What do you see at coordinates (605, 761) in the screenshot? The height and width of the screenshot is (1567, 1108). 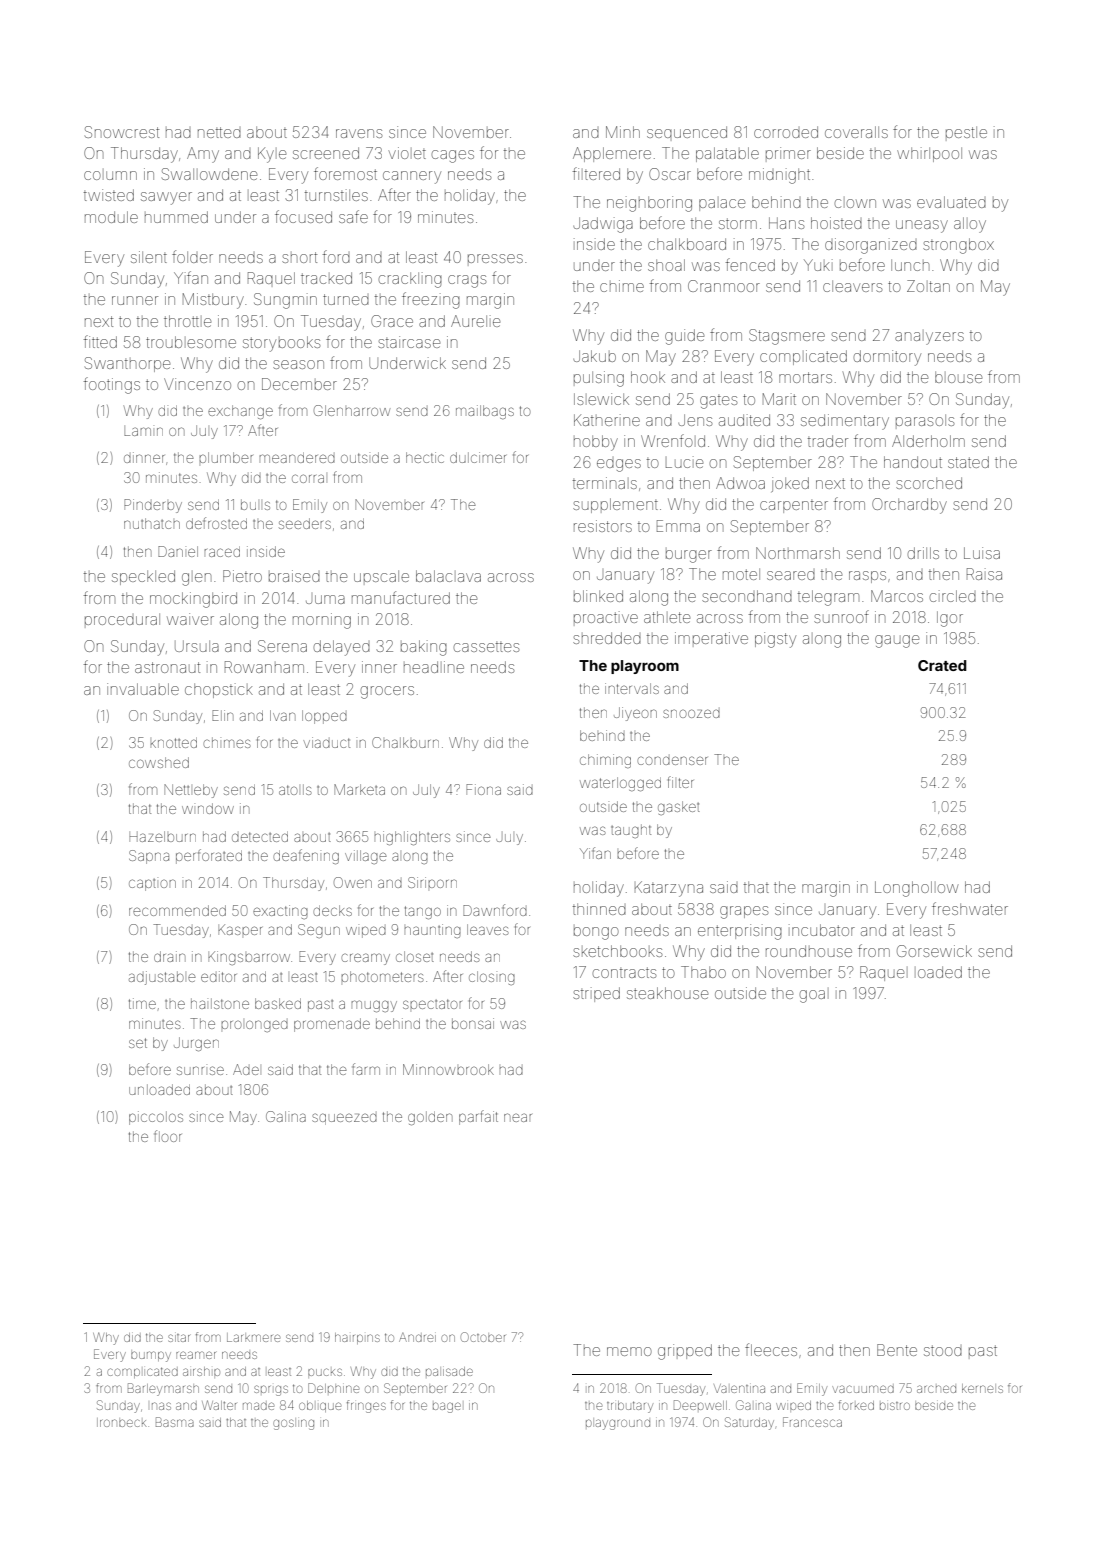 I see `chiming` at bounding box center [605, 761].
